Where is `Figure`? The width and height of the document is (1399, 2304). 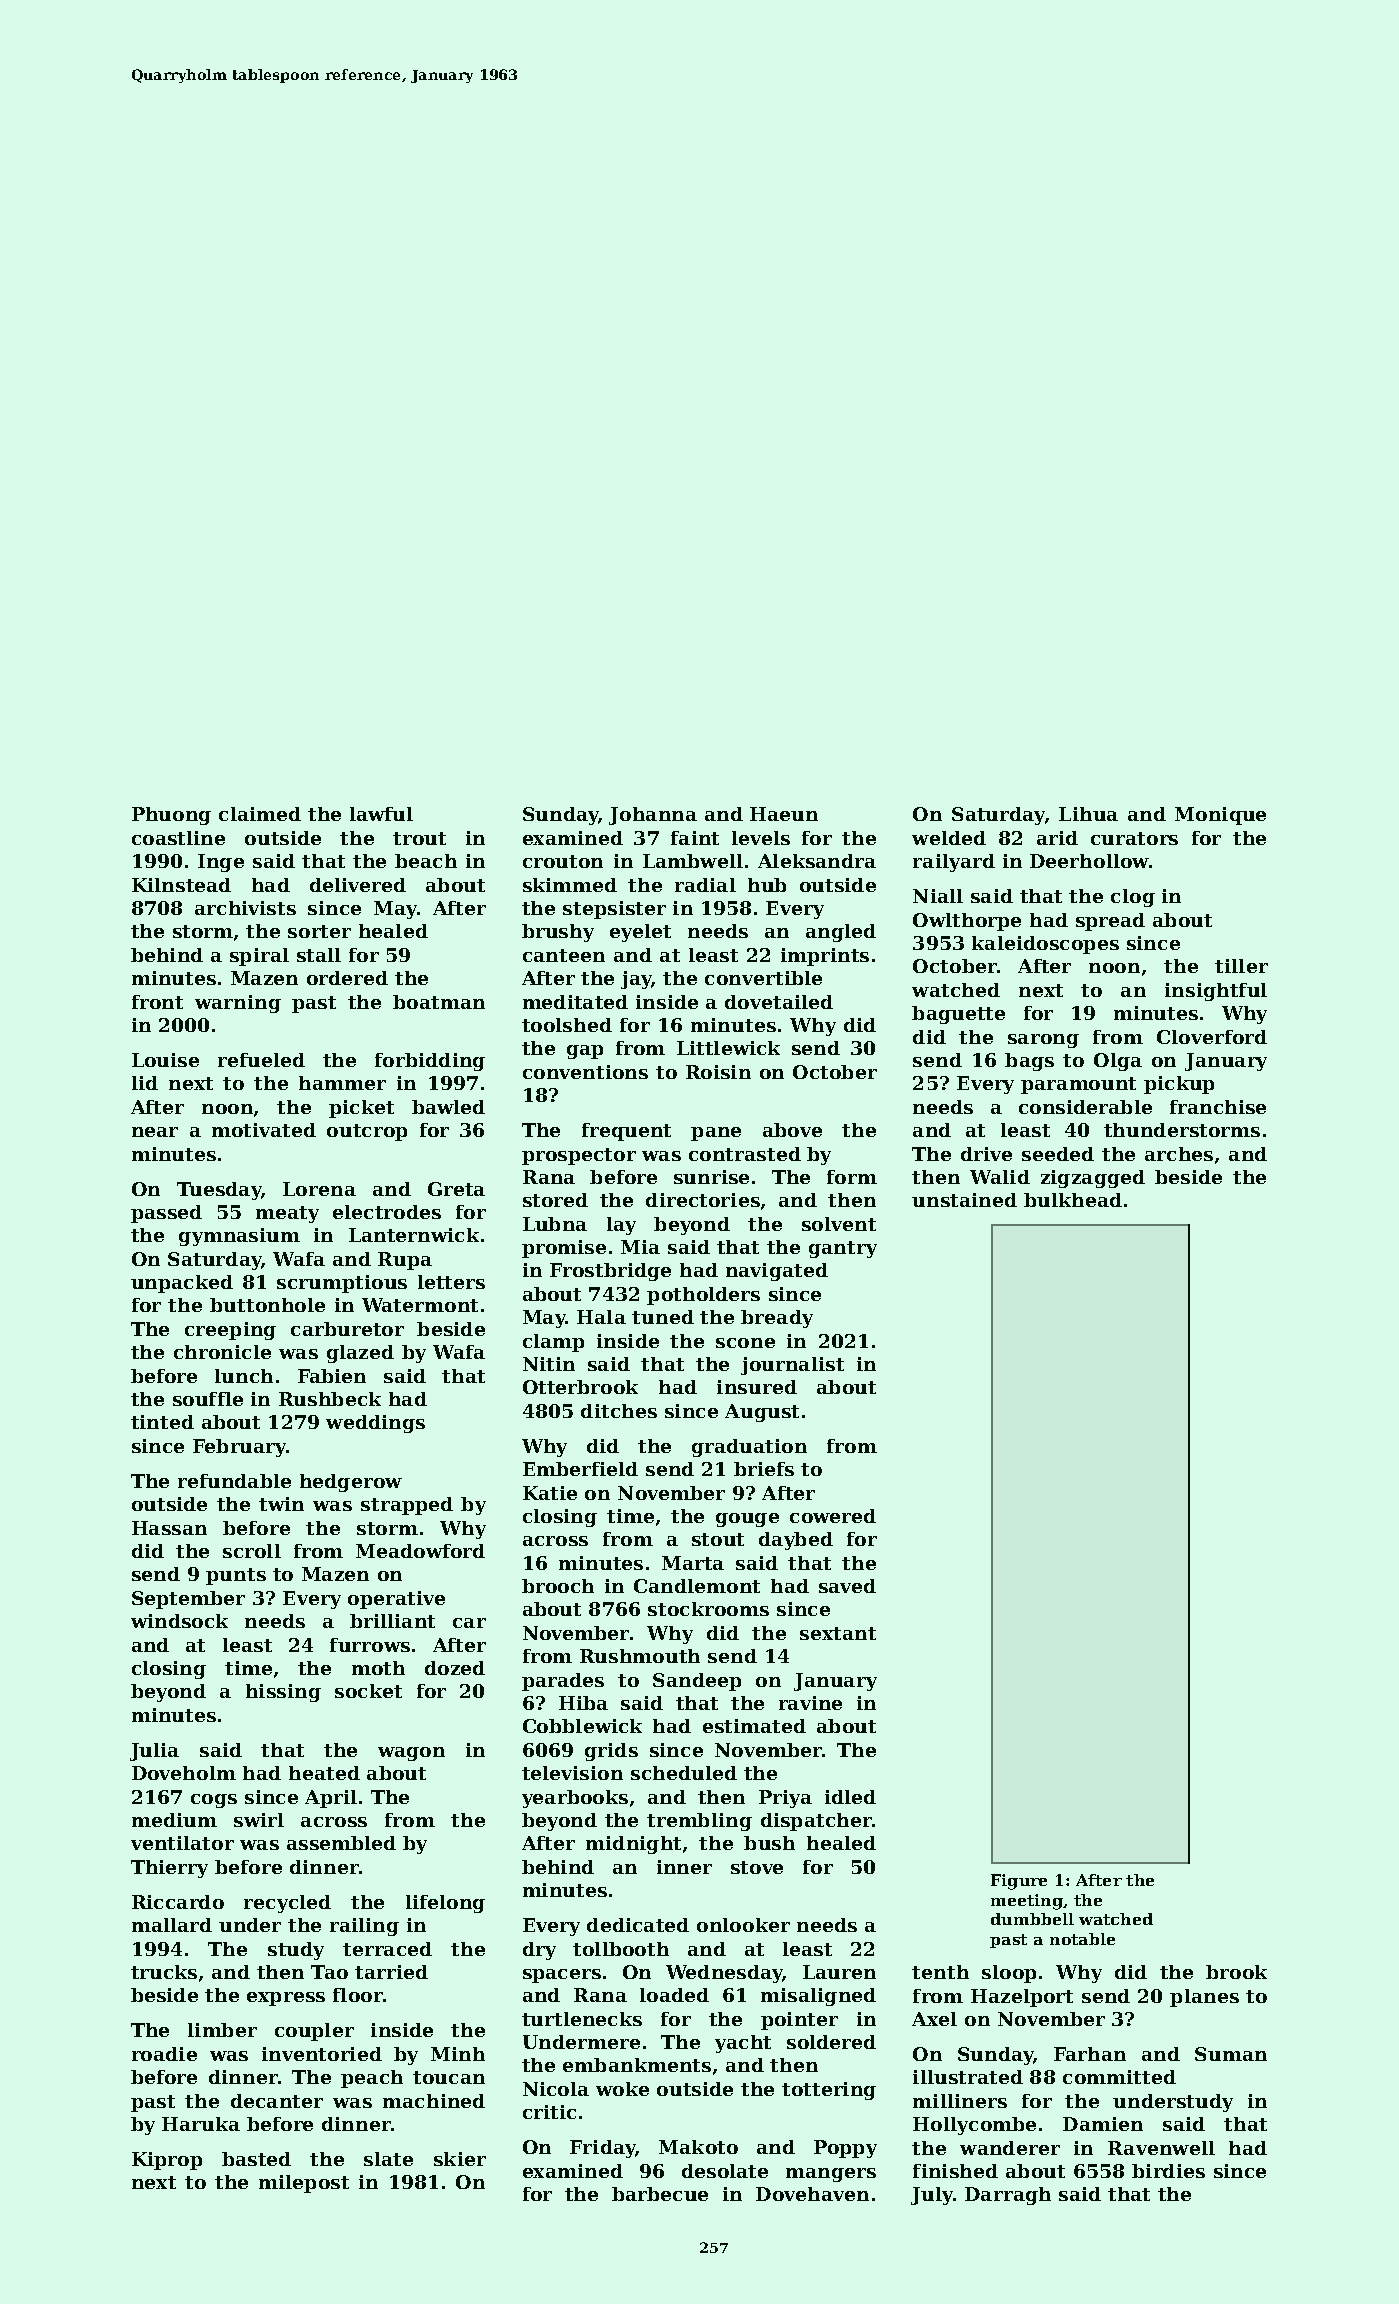 Figure is located at coordinates (1019, 1882).
